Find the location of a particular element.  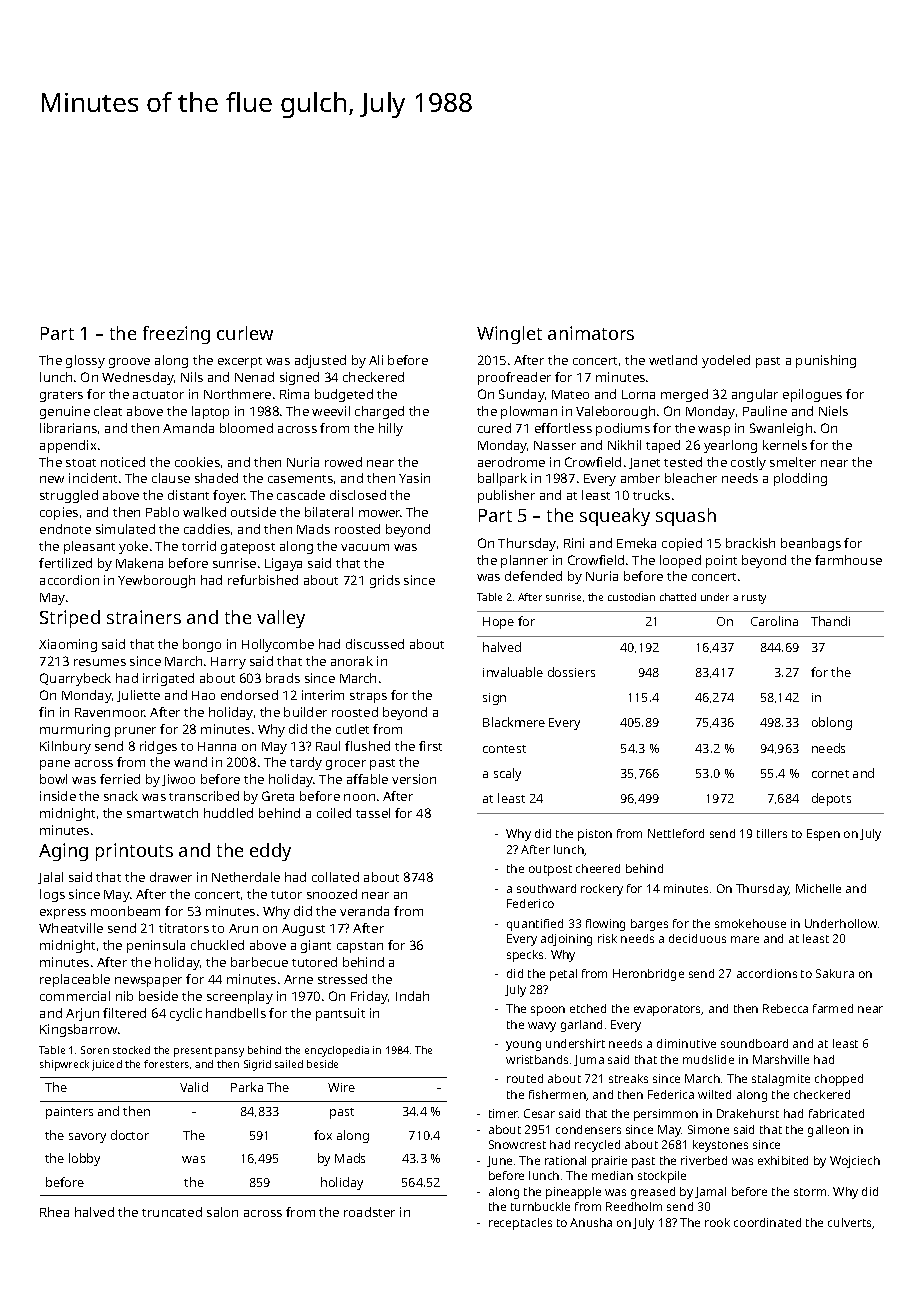

pane is located at coordinates (55, 765).
